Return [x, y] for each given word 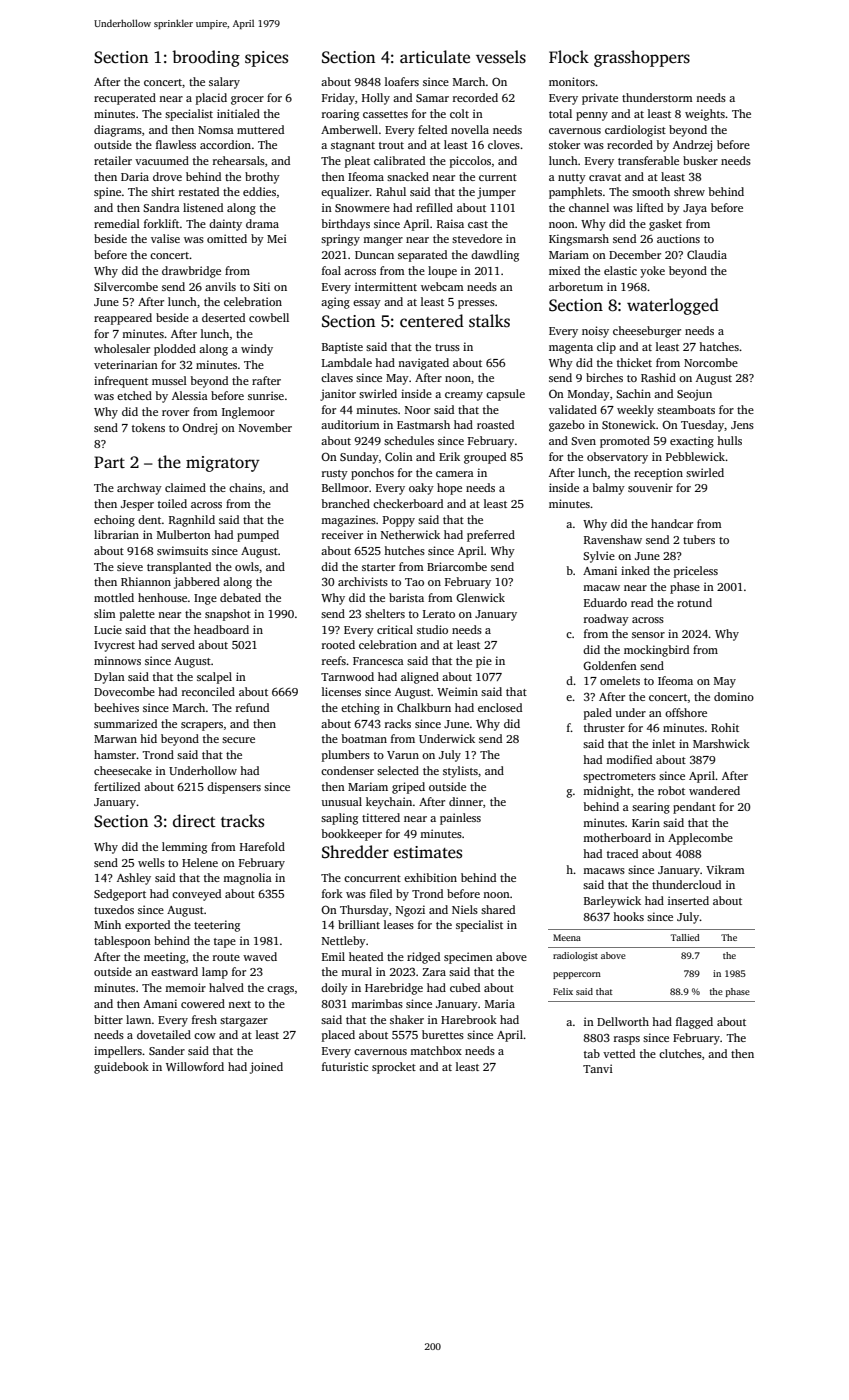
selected [398, 770]
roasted [495, 424]
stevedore [477, 238]
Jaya [695, 209]
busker [700, 160]
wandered [714, 790]
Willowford [195, 1066]
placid [211, 99]
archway [139, 489]
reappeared [123, 319]
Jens [742, 425]
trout [391, 145]
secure [238, 740]
